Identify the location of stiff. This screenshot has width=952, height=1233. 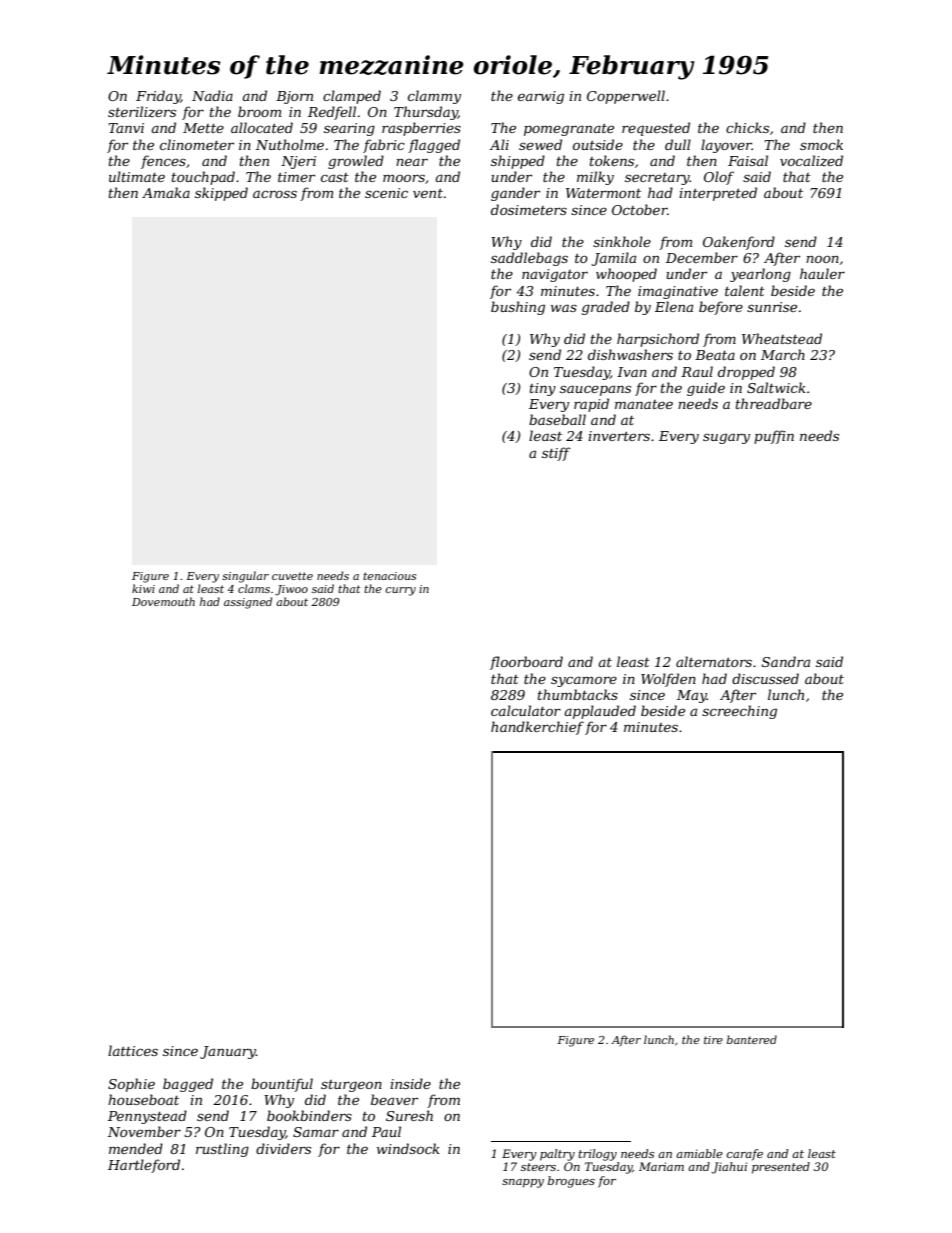
(556, 454).
